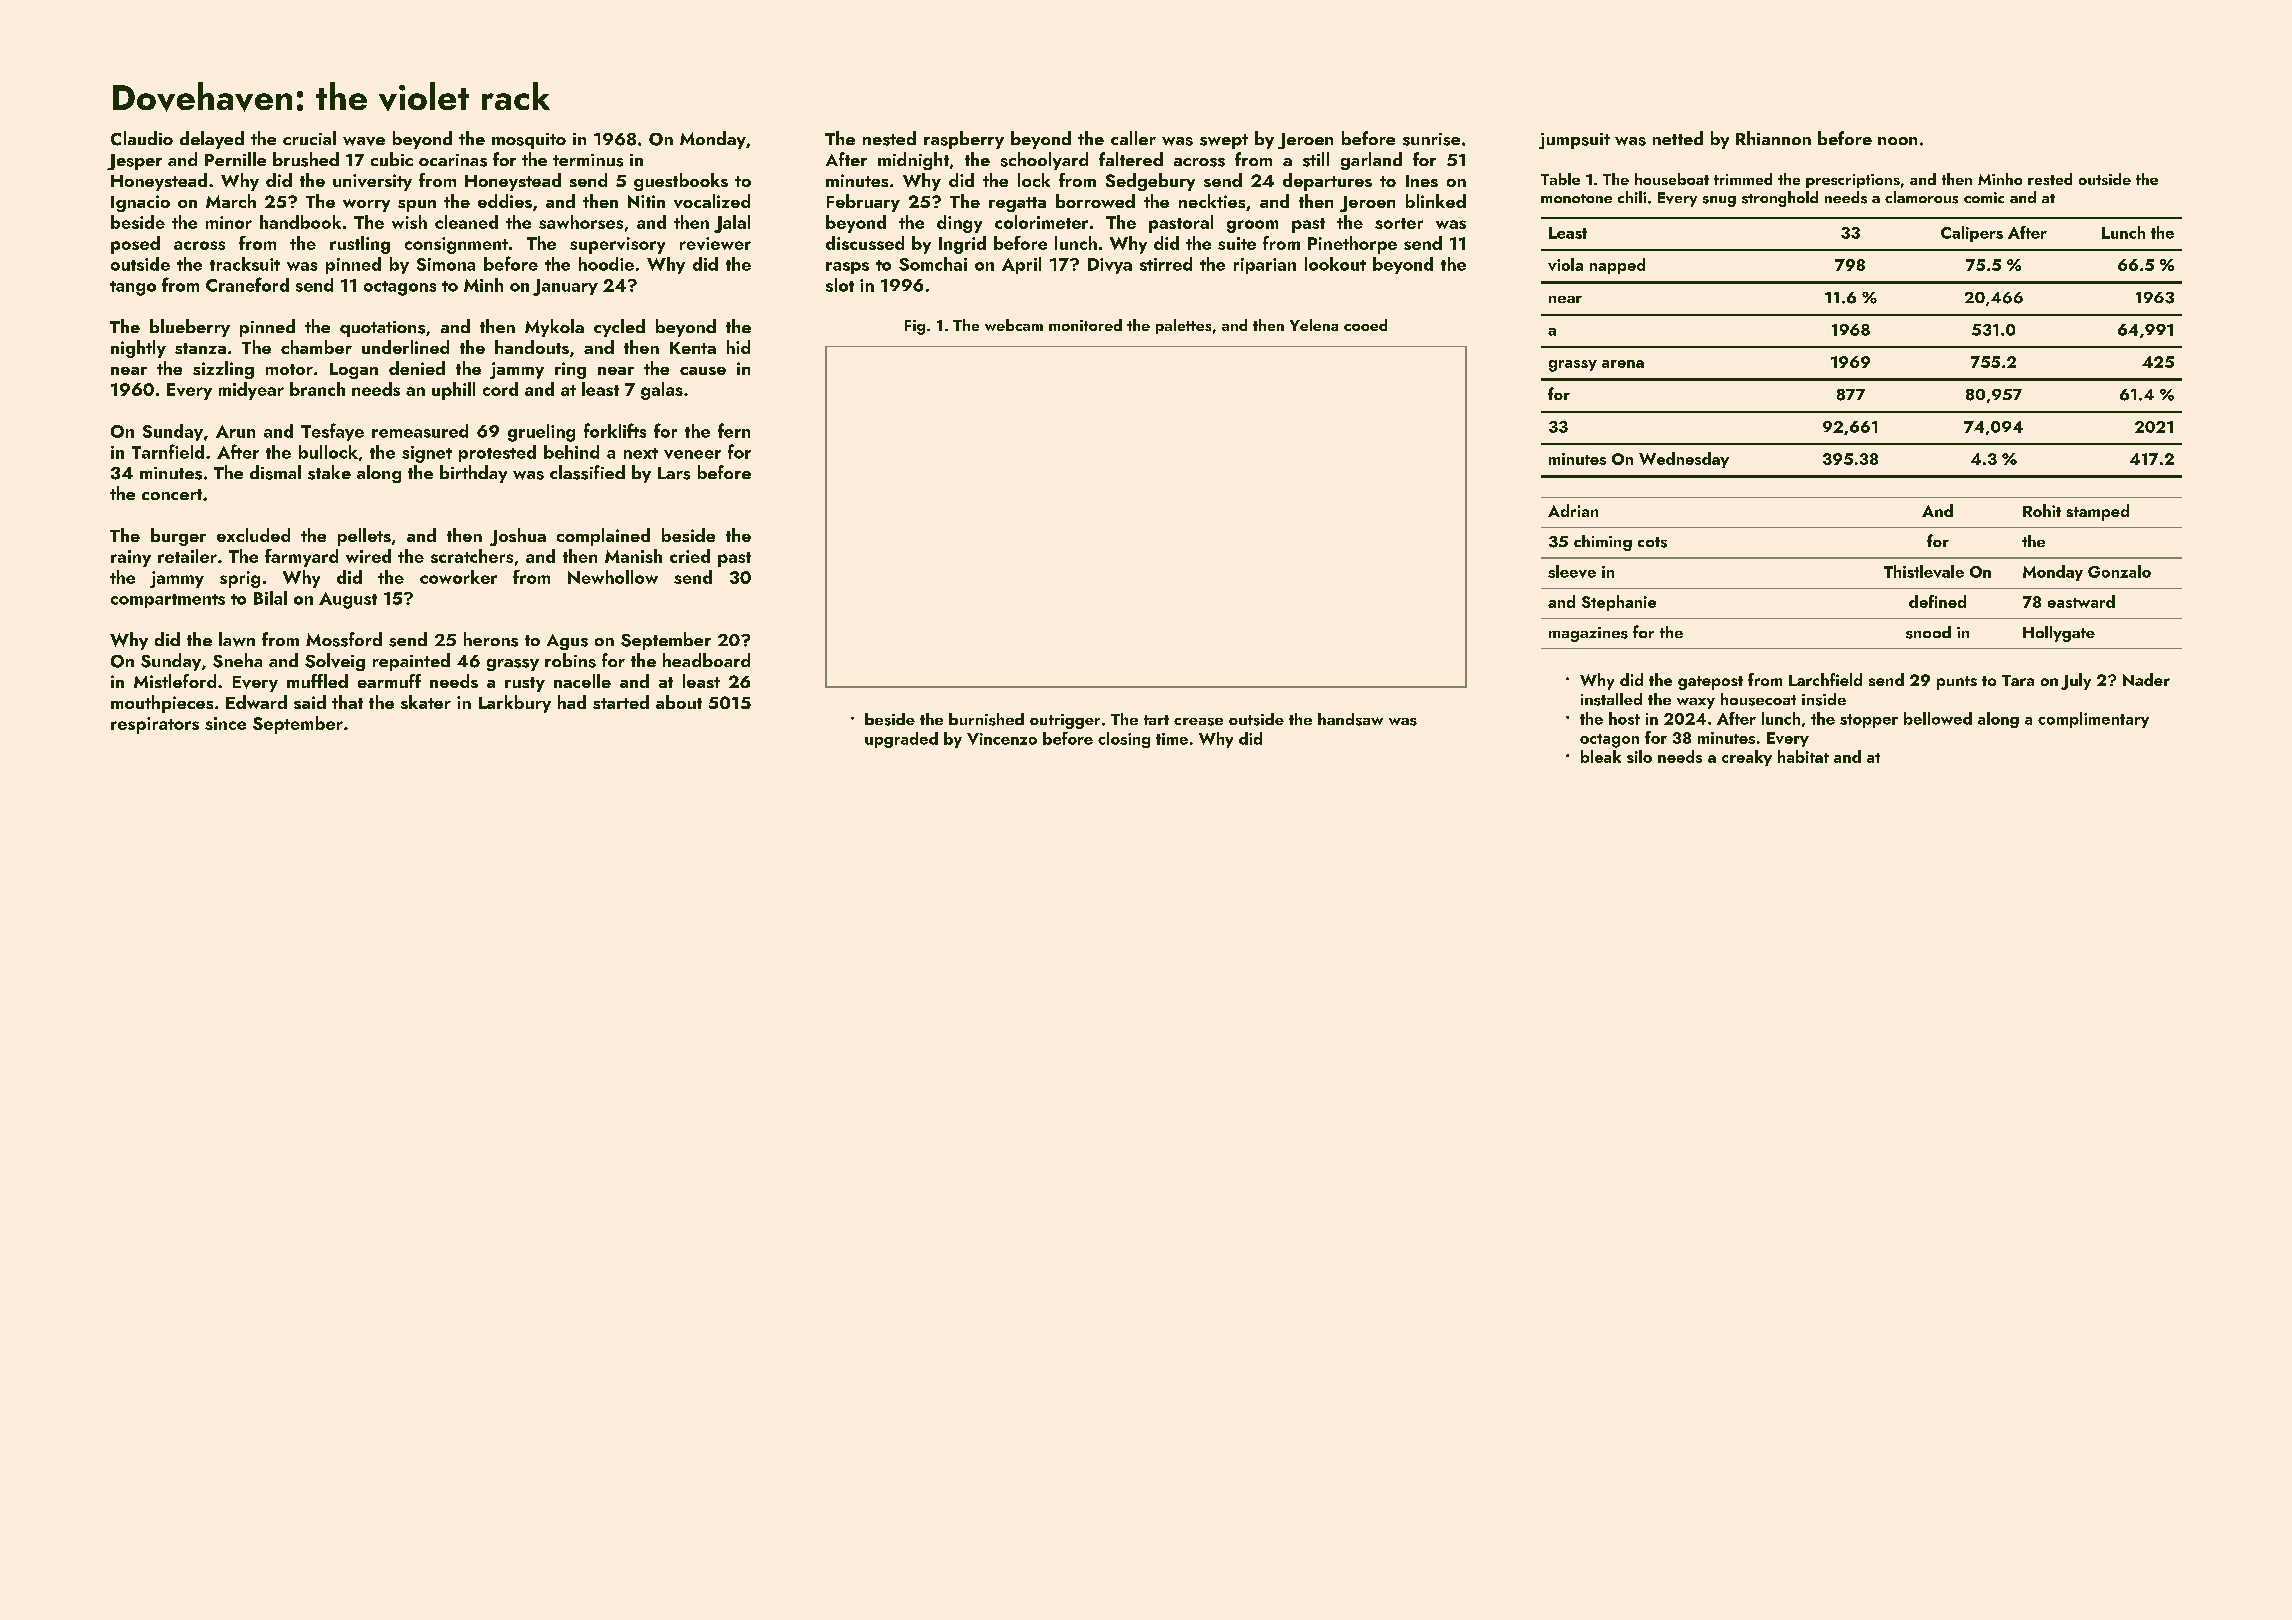 The width and height of the document is (2292, 1620). I want to click on Pinethorpe, so click(1352, 245).
